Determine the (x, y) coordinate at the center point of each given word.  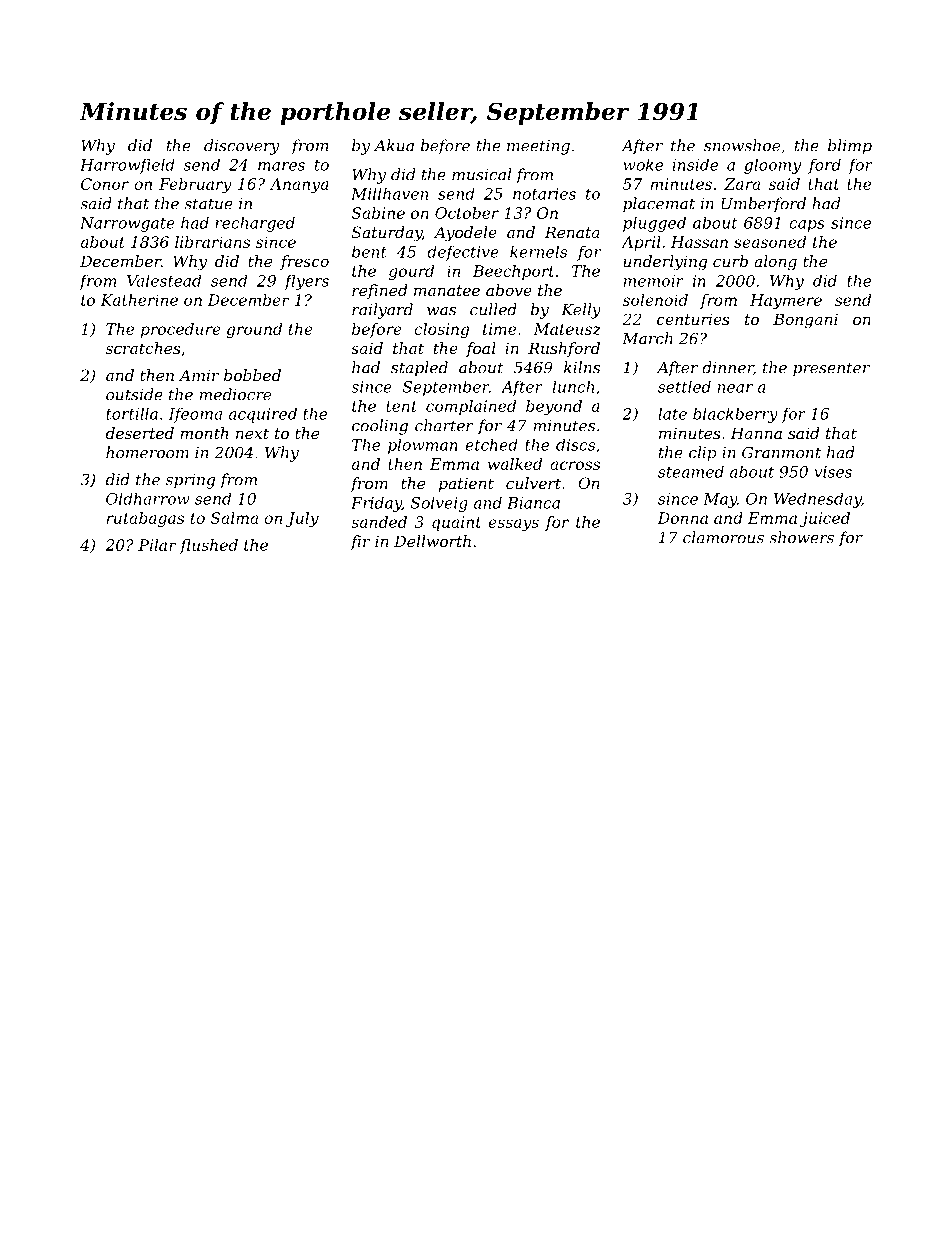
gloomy (772, 166)
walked (515, 464)
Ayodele (465, 234)
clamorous (723, 537)
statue (208, 204)
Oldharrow (148, 499)
